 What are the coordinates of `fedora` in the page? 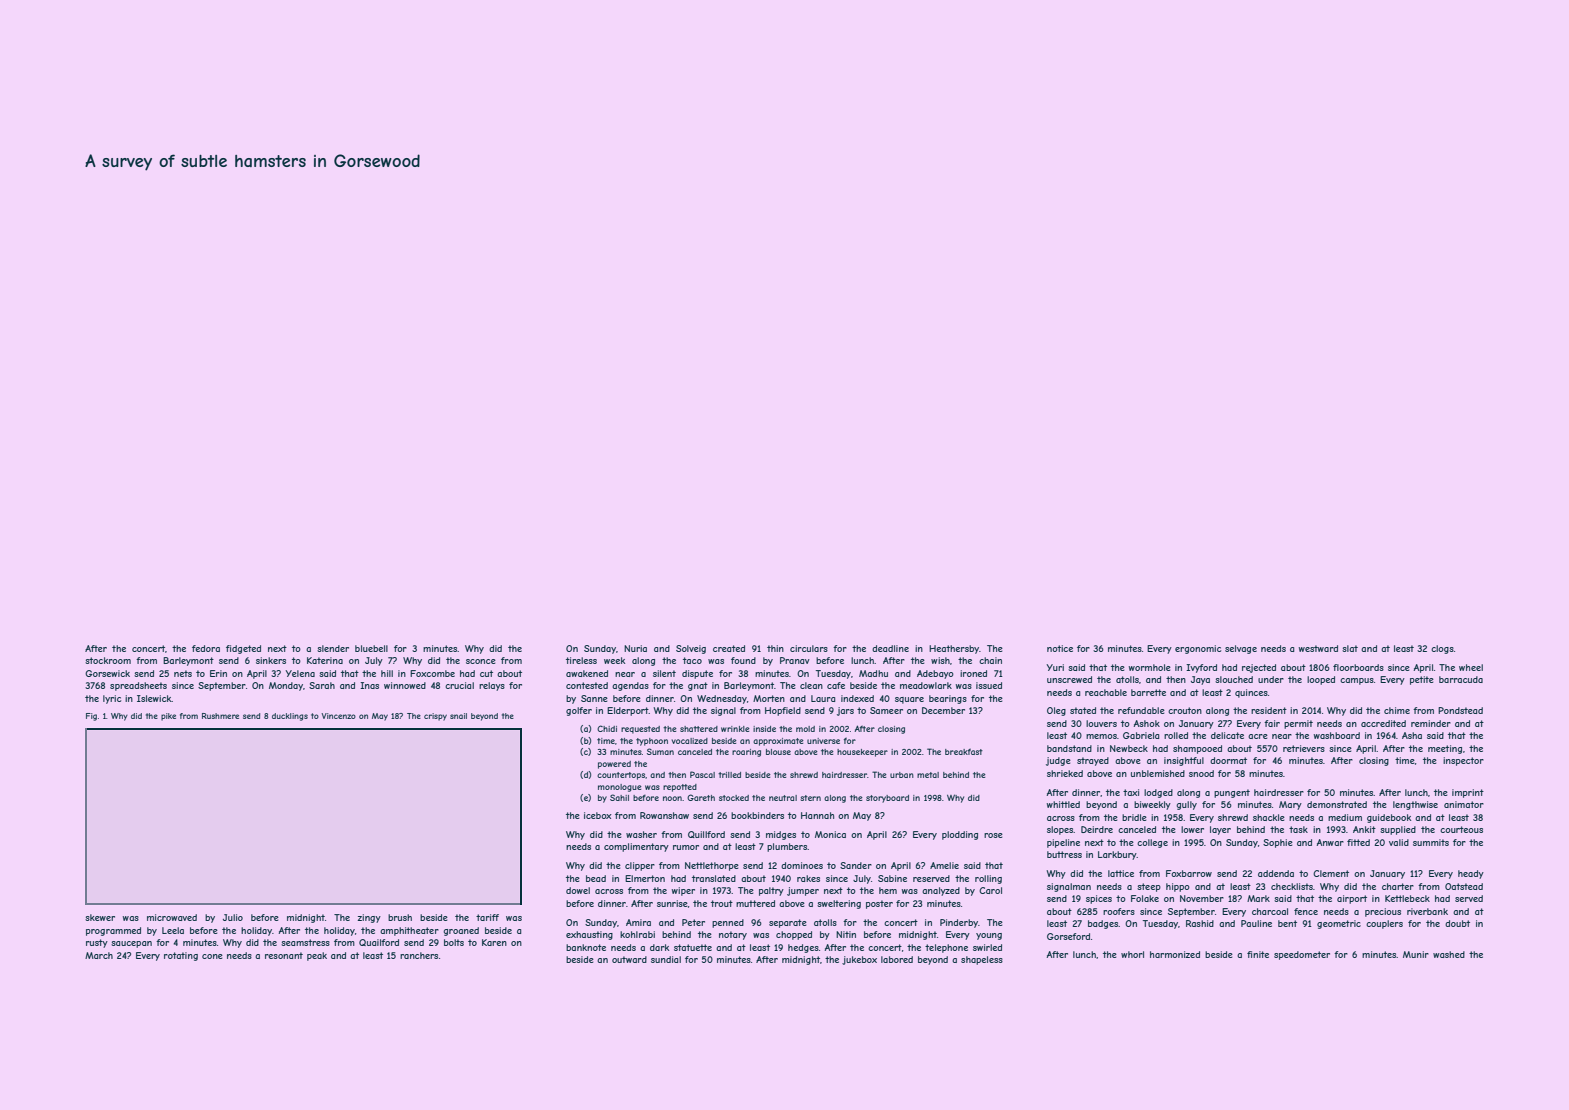 It's located at (206, 648).
